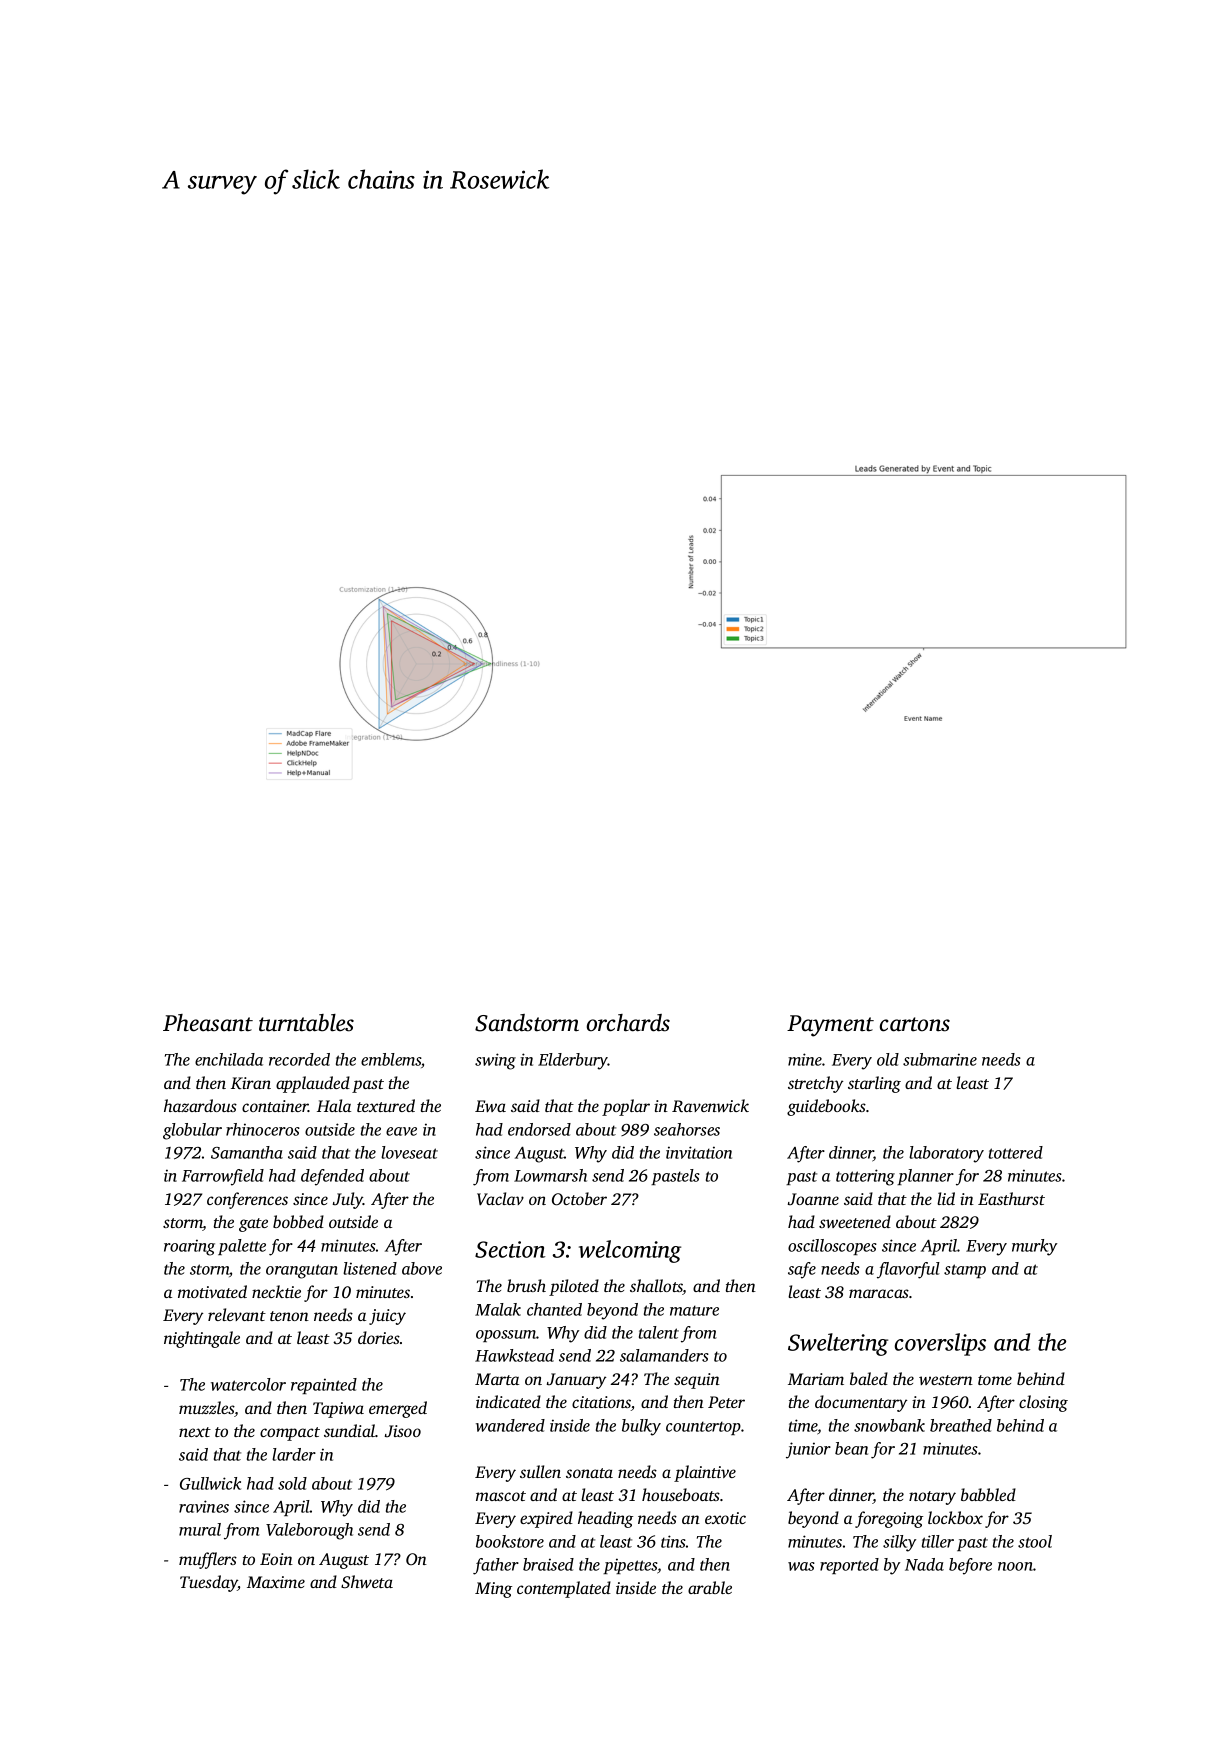  I want to click on cartons, so click(915, 1024).
